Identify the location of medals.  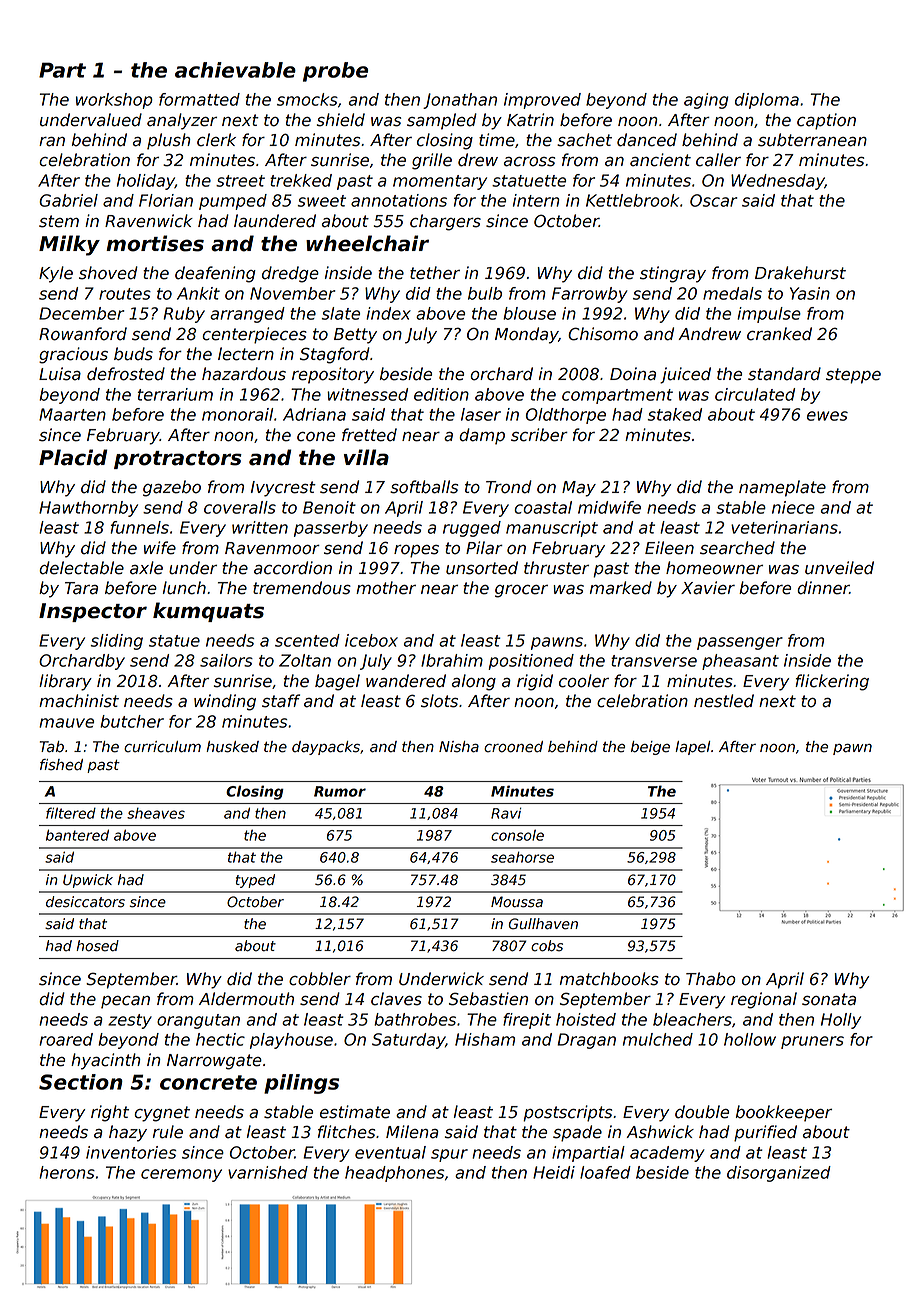
(732, 293).
